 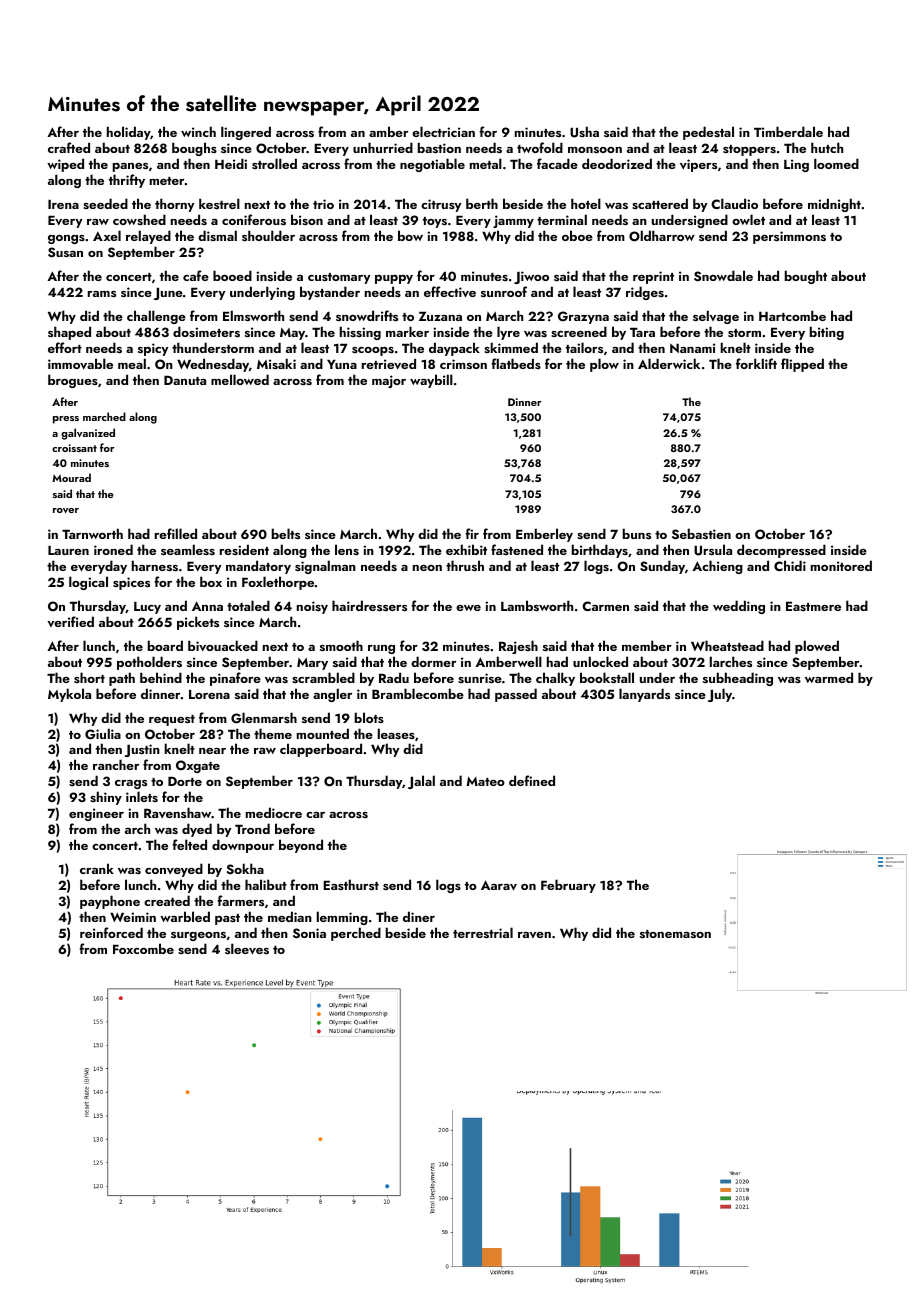 What do you see at coordinates (156, 317) in the screenshot?
I see `challenge` at bounding box center [156, 317].
